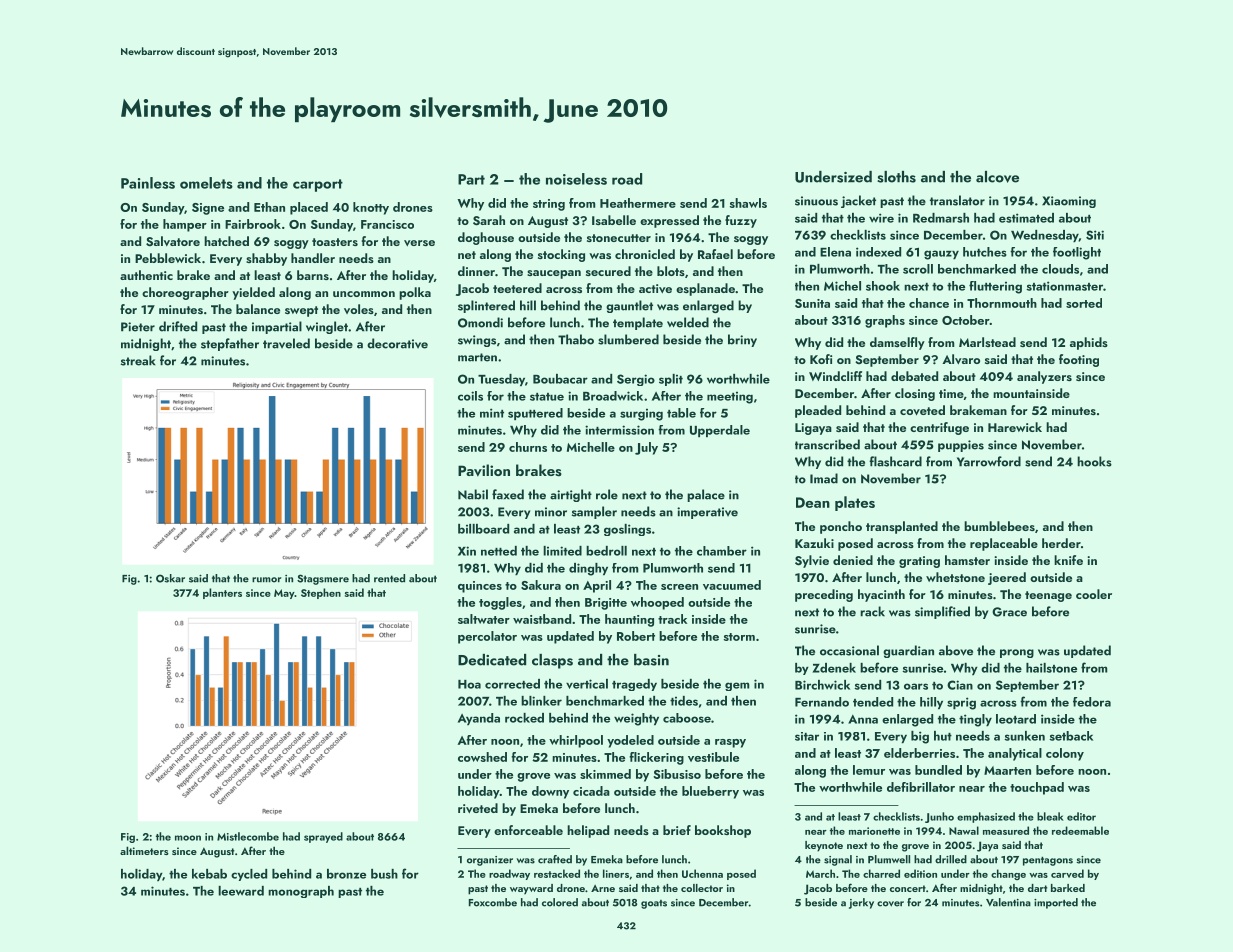 The height and width of the screenshot is (952, 1233). I want to click on planters, so click(222, 593).
